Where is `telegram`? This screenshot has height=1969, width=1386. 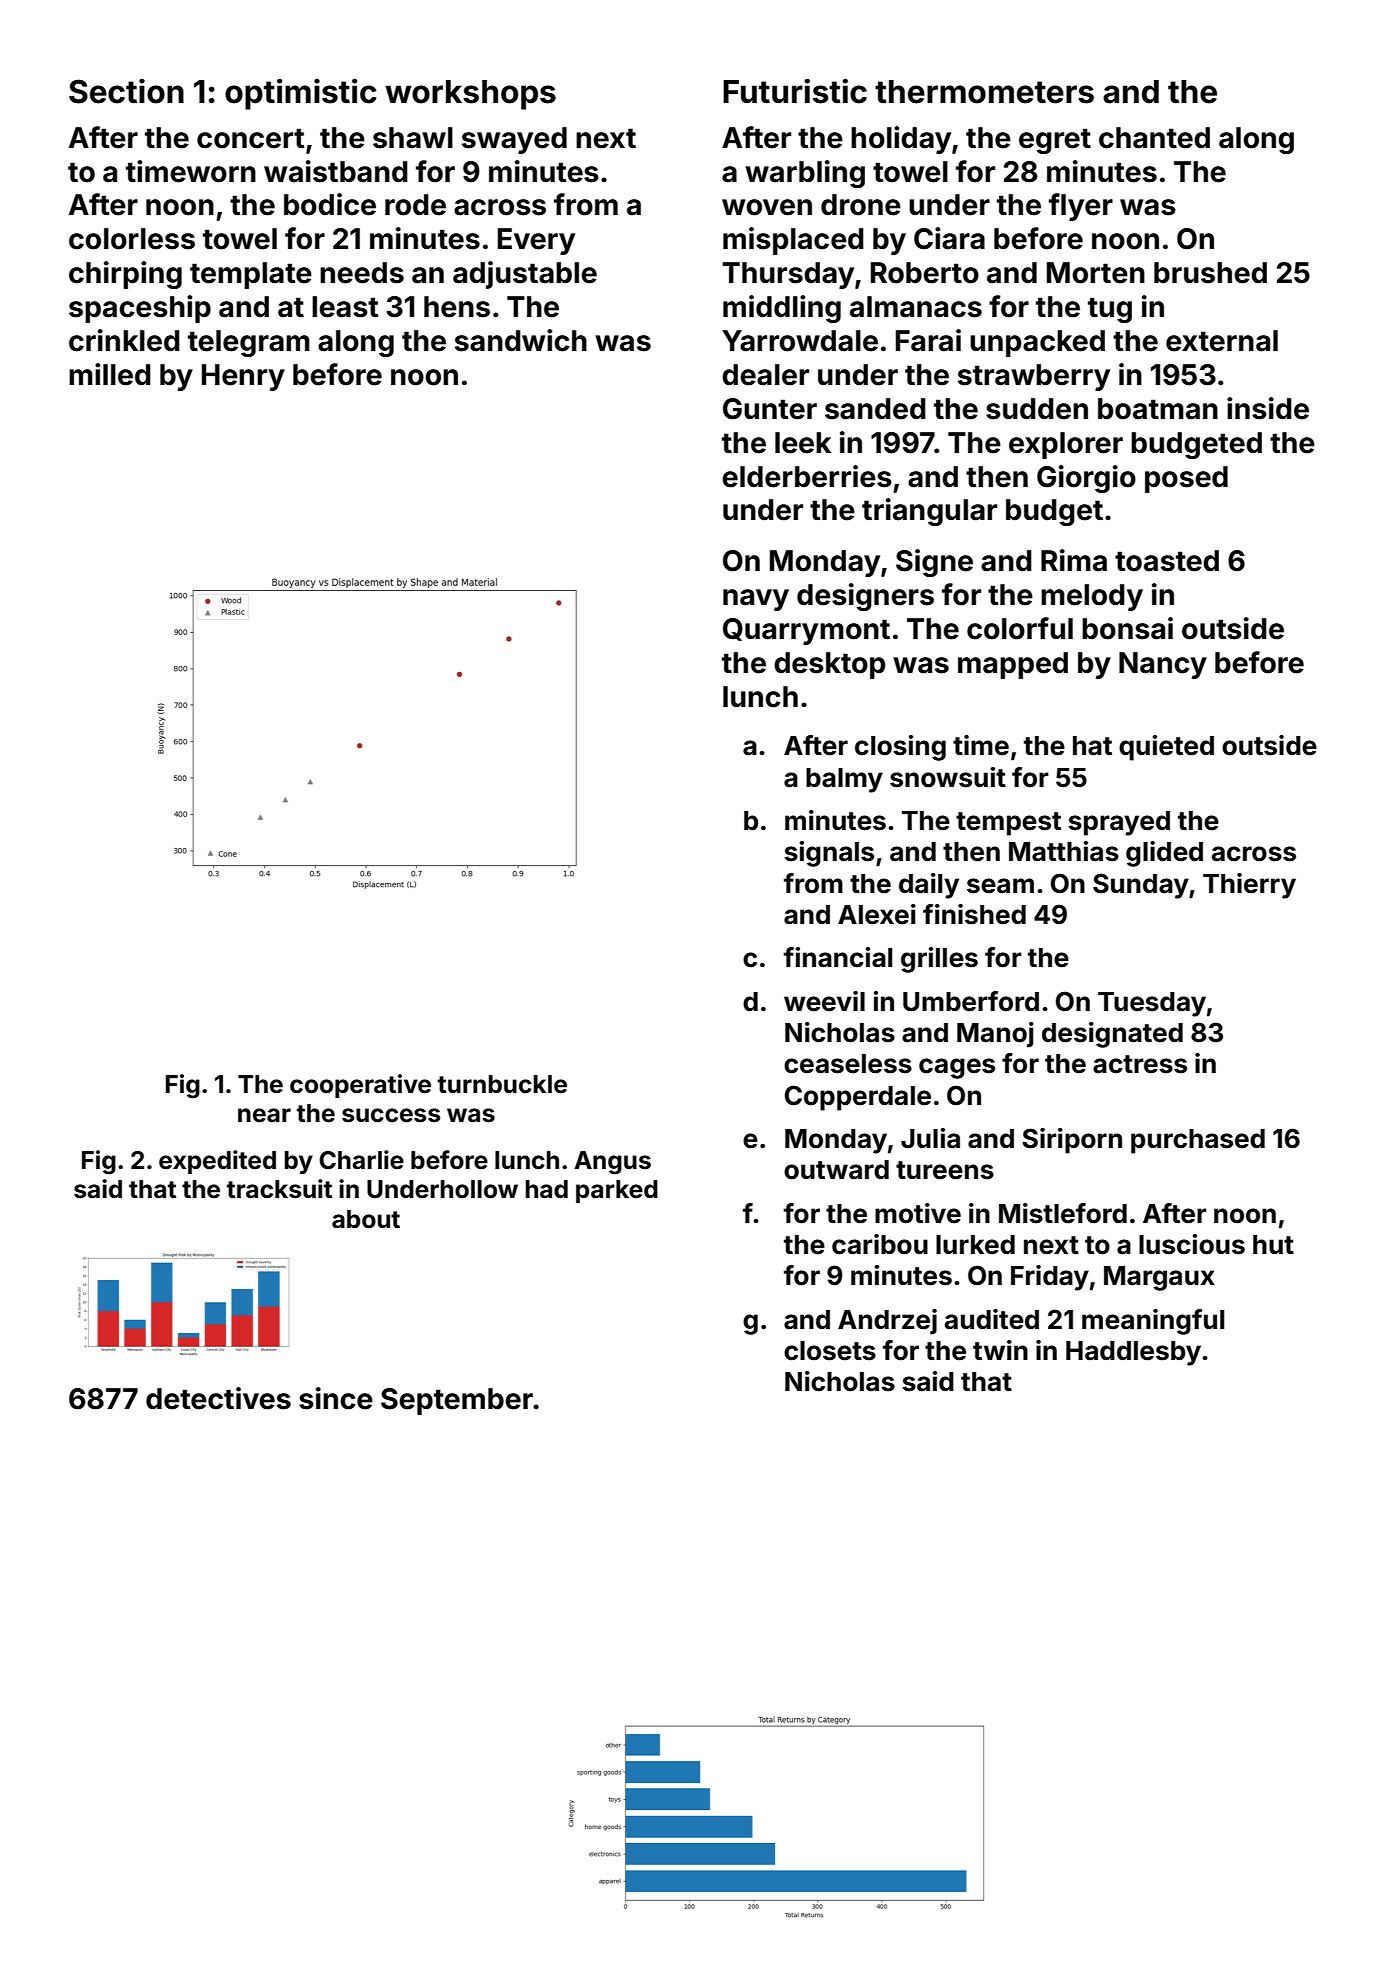 telegram is located at coordinates (249, 343).
